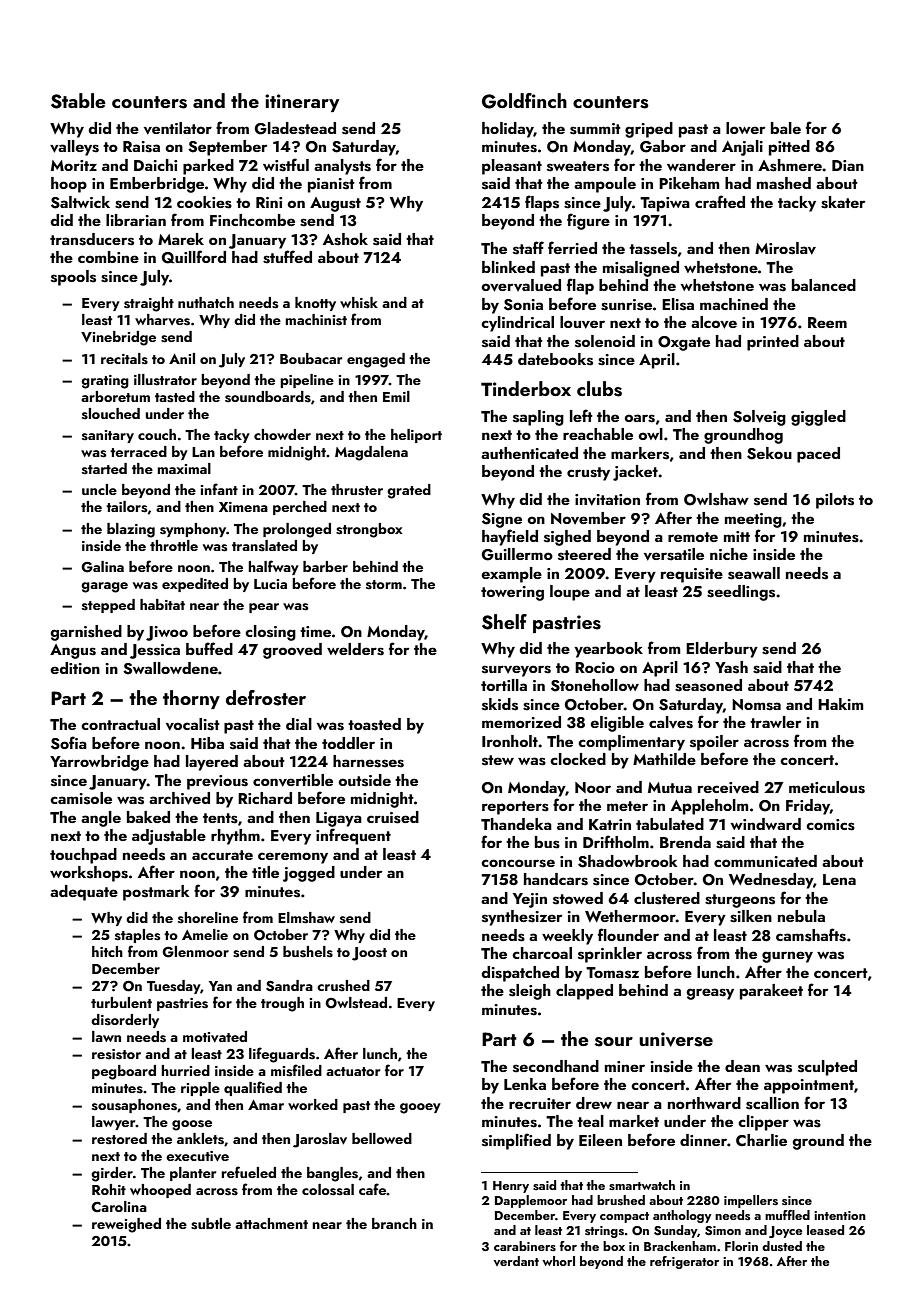 The width and height of the image is (924, 1308). I want to click on pear, so click(264, 608).
